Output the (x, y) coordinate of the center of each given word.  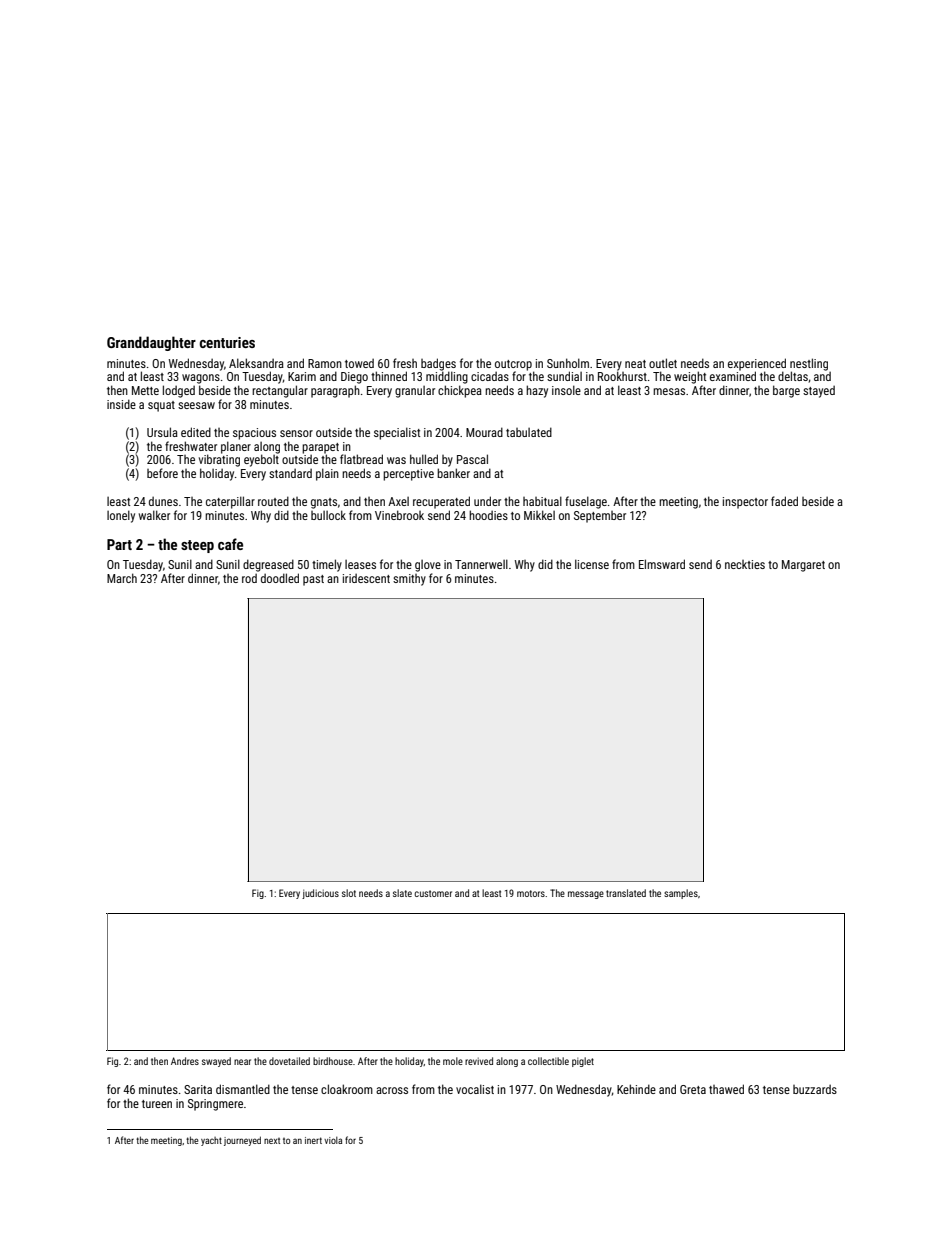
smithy (409, 580)
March (122, 578)
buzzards (815, 1089)
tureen (157, 1104)
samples (681, 894)
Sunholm (568, 363)
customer (433, 893)
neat (635, 364)
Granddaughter (151, 343)
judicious (320, 894)
